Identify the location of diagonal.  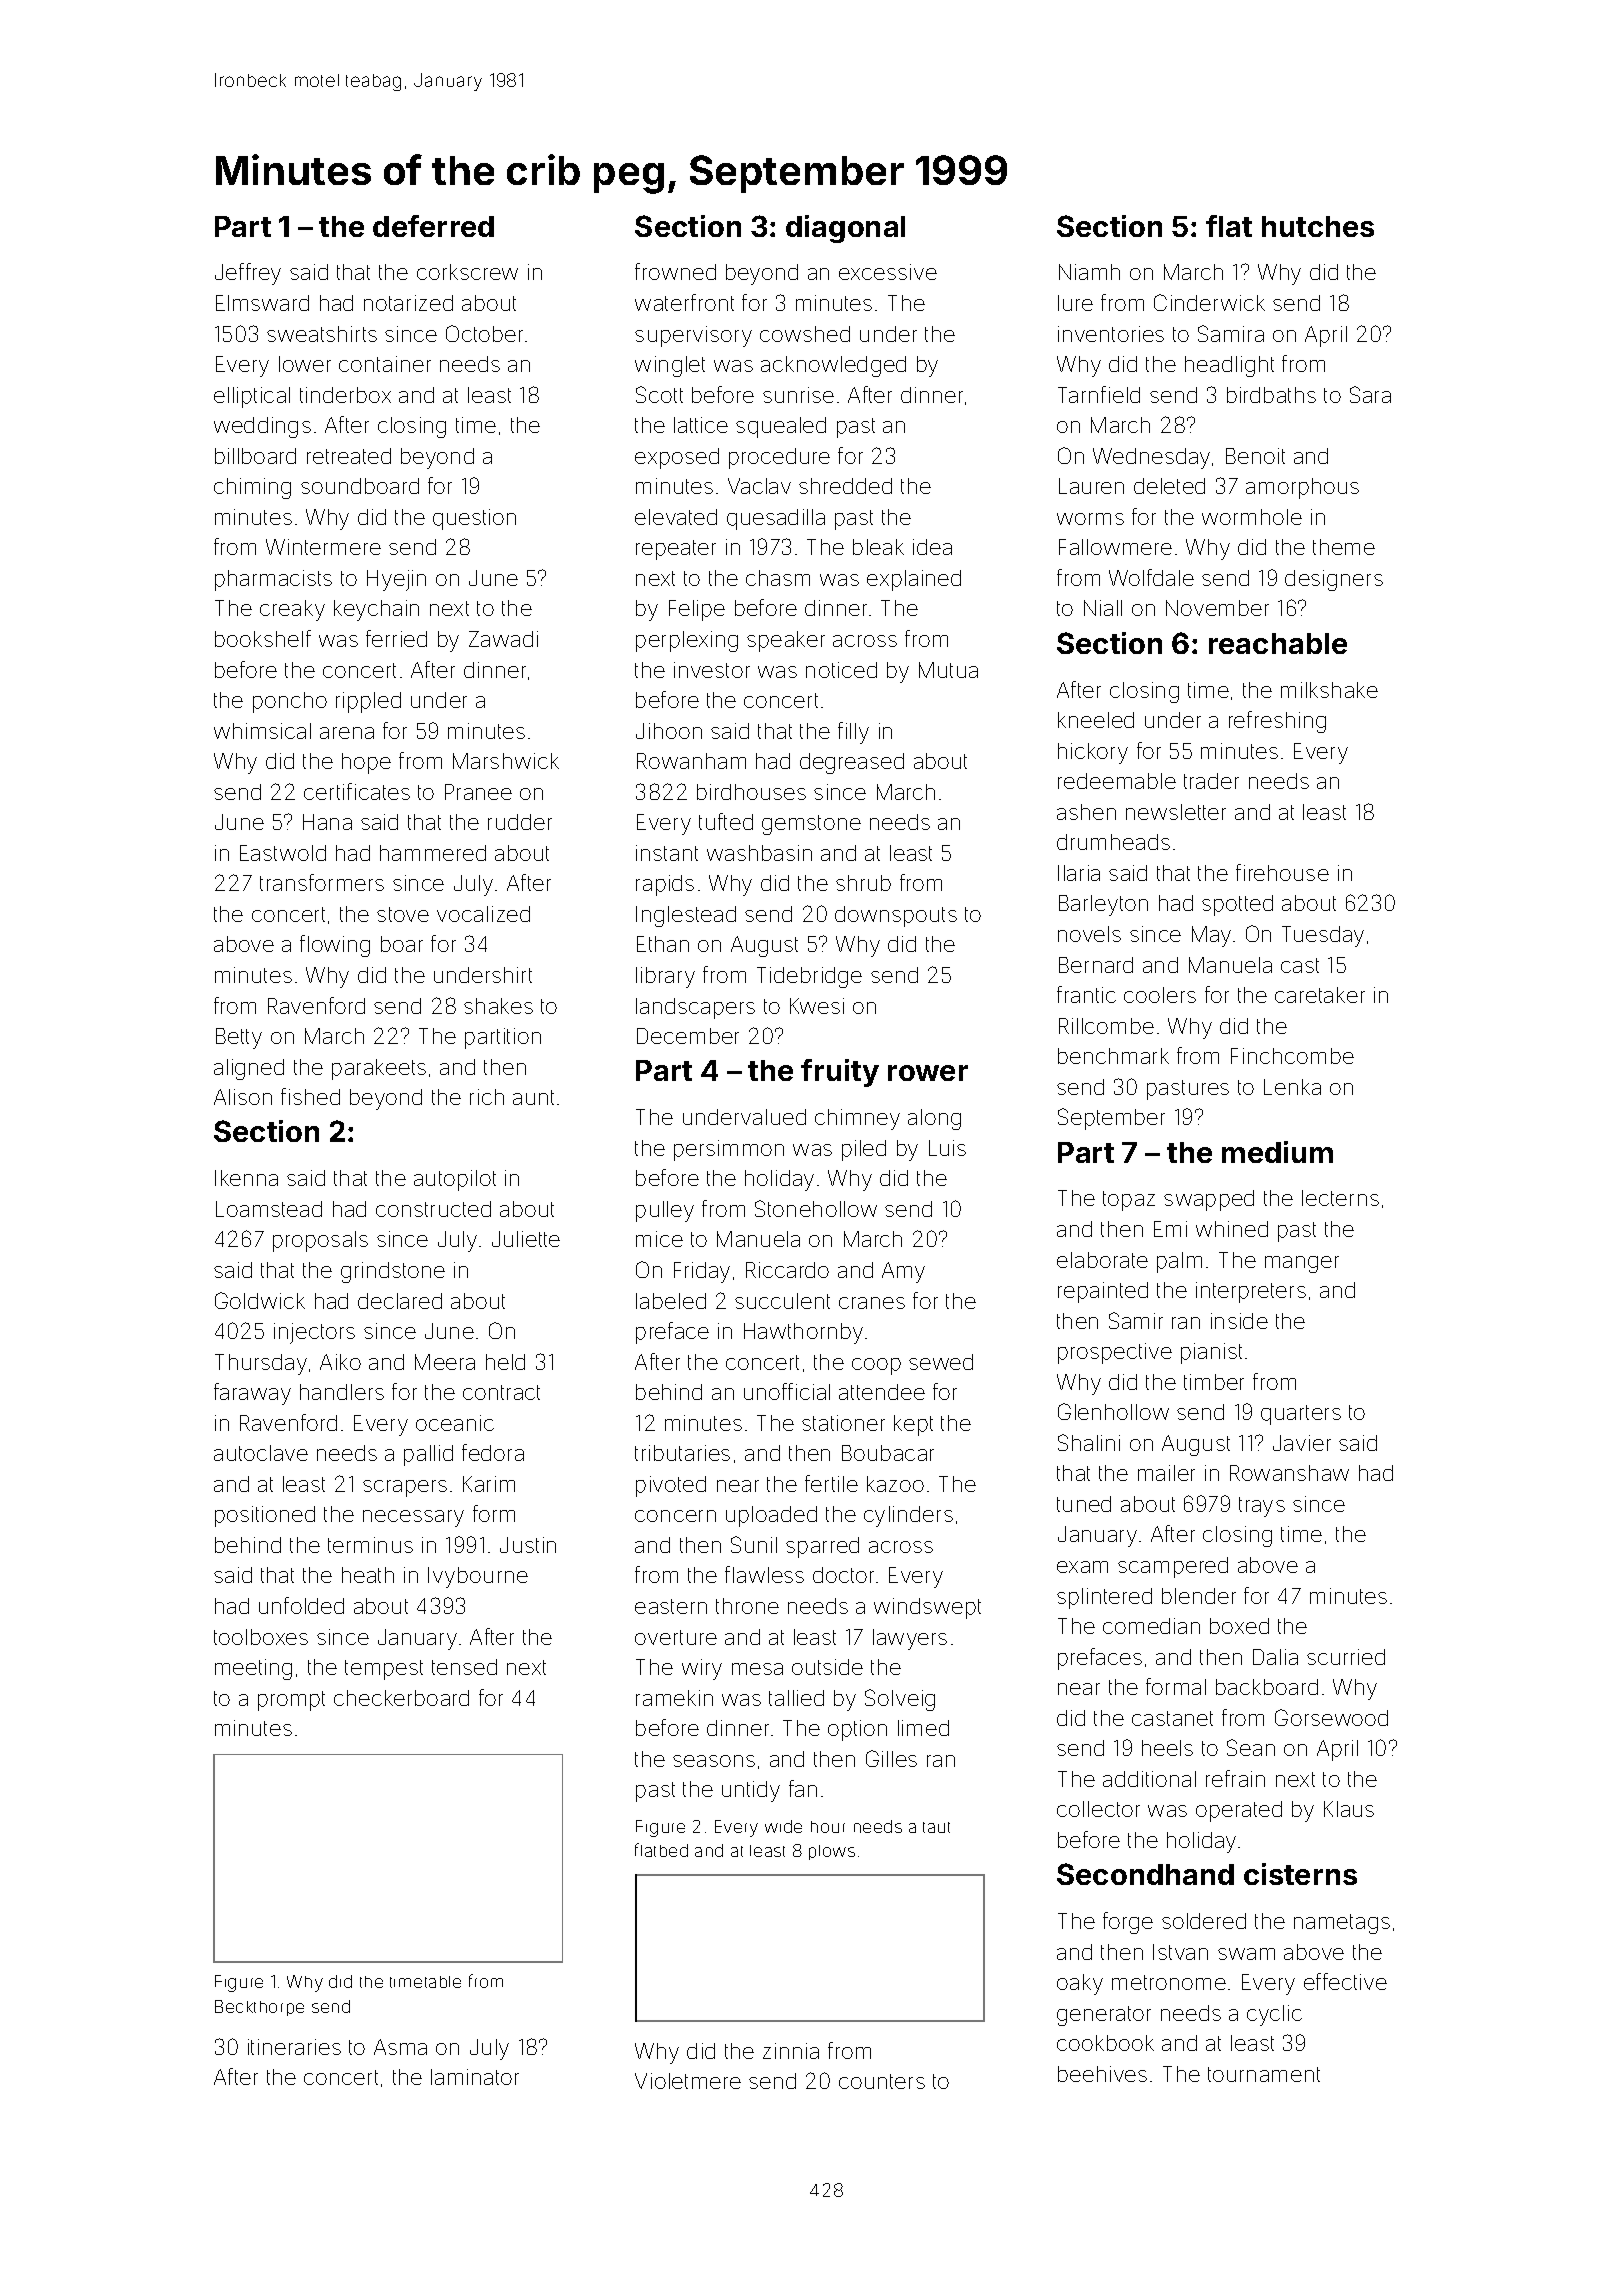
(845, 229).
